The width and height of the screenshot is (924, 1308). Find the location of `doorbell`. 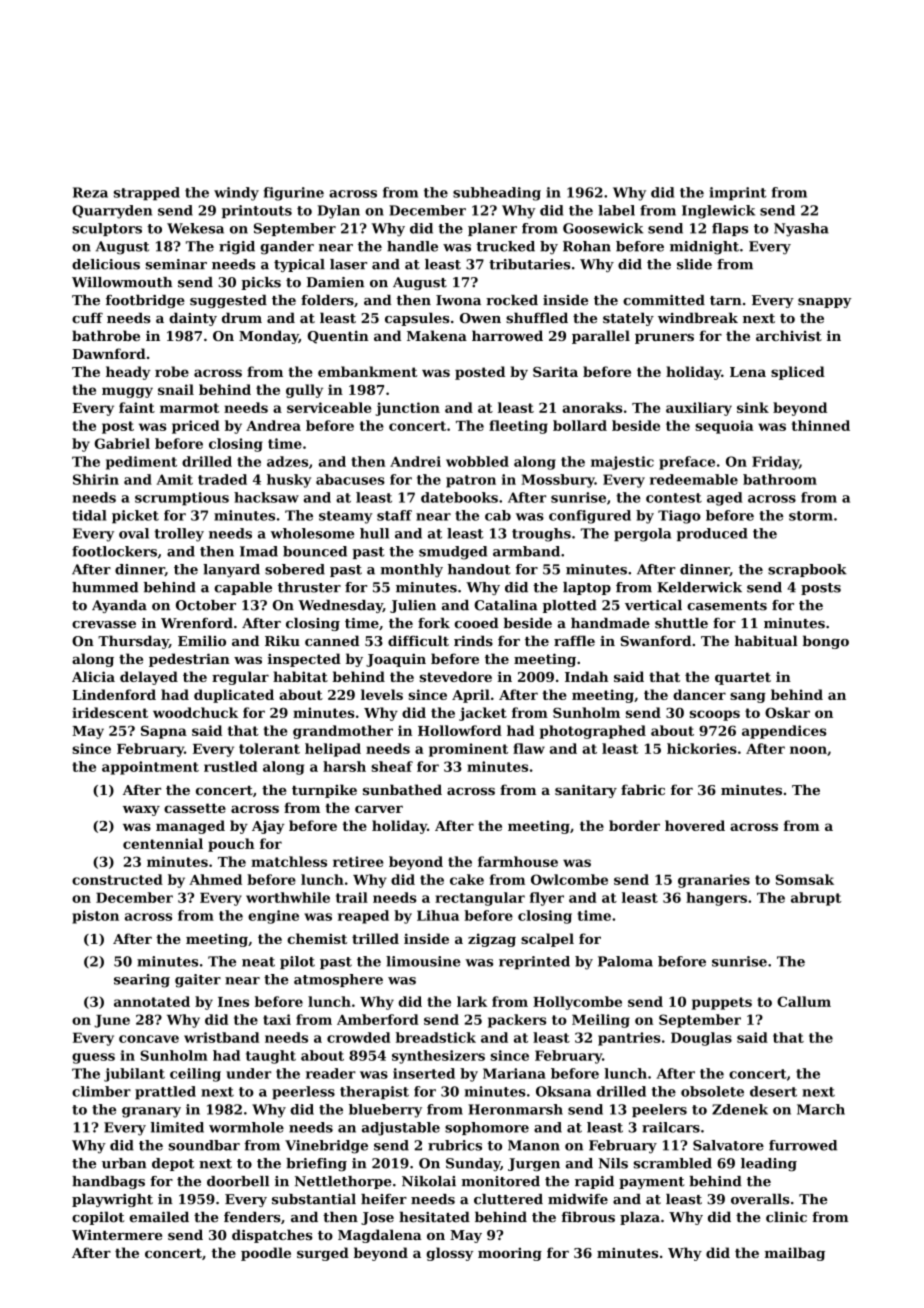

doorbell is located at coordinates (238, 1181).
